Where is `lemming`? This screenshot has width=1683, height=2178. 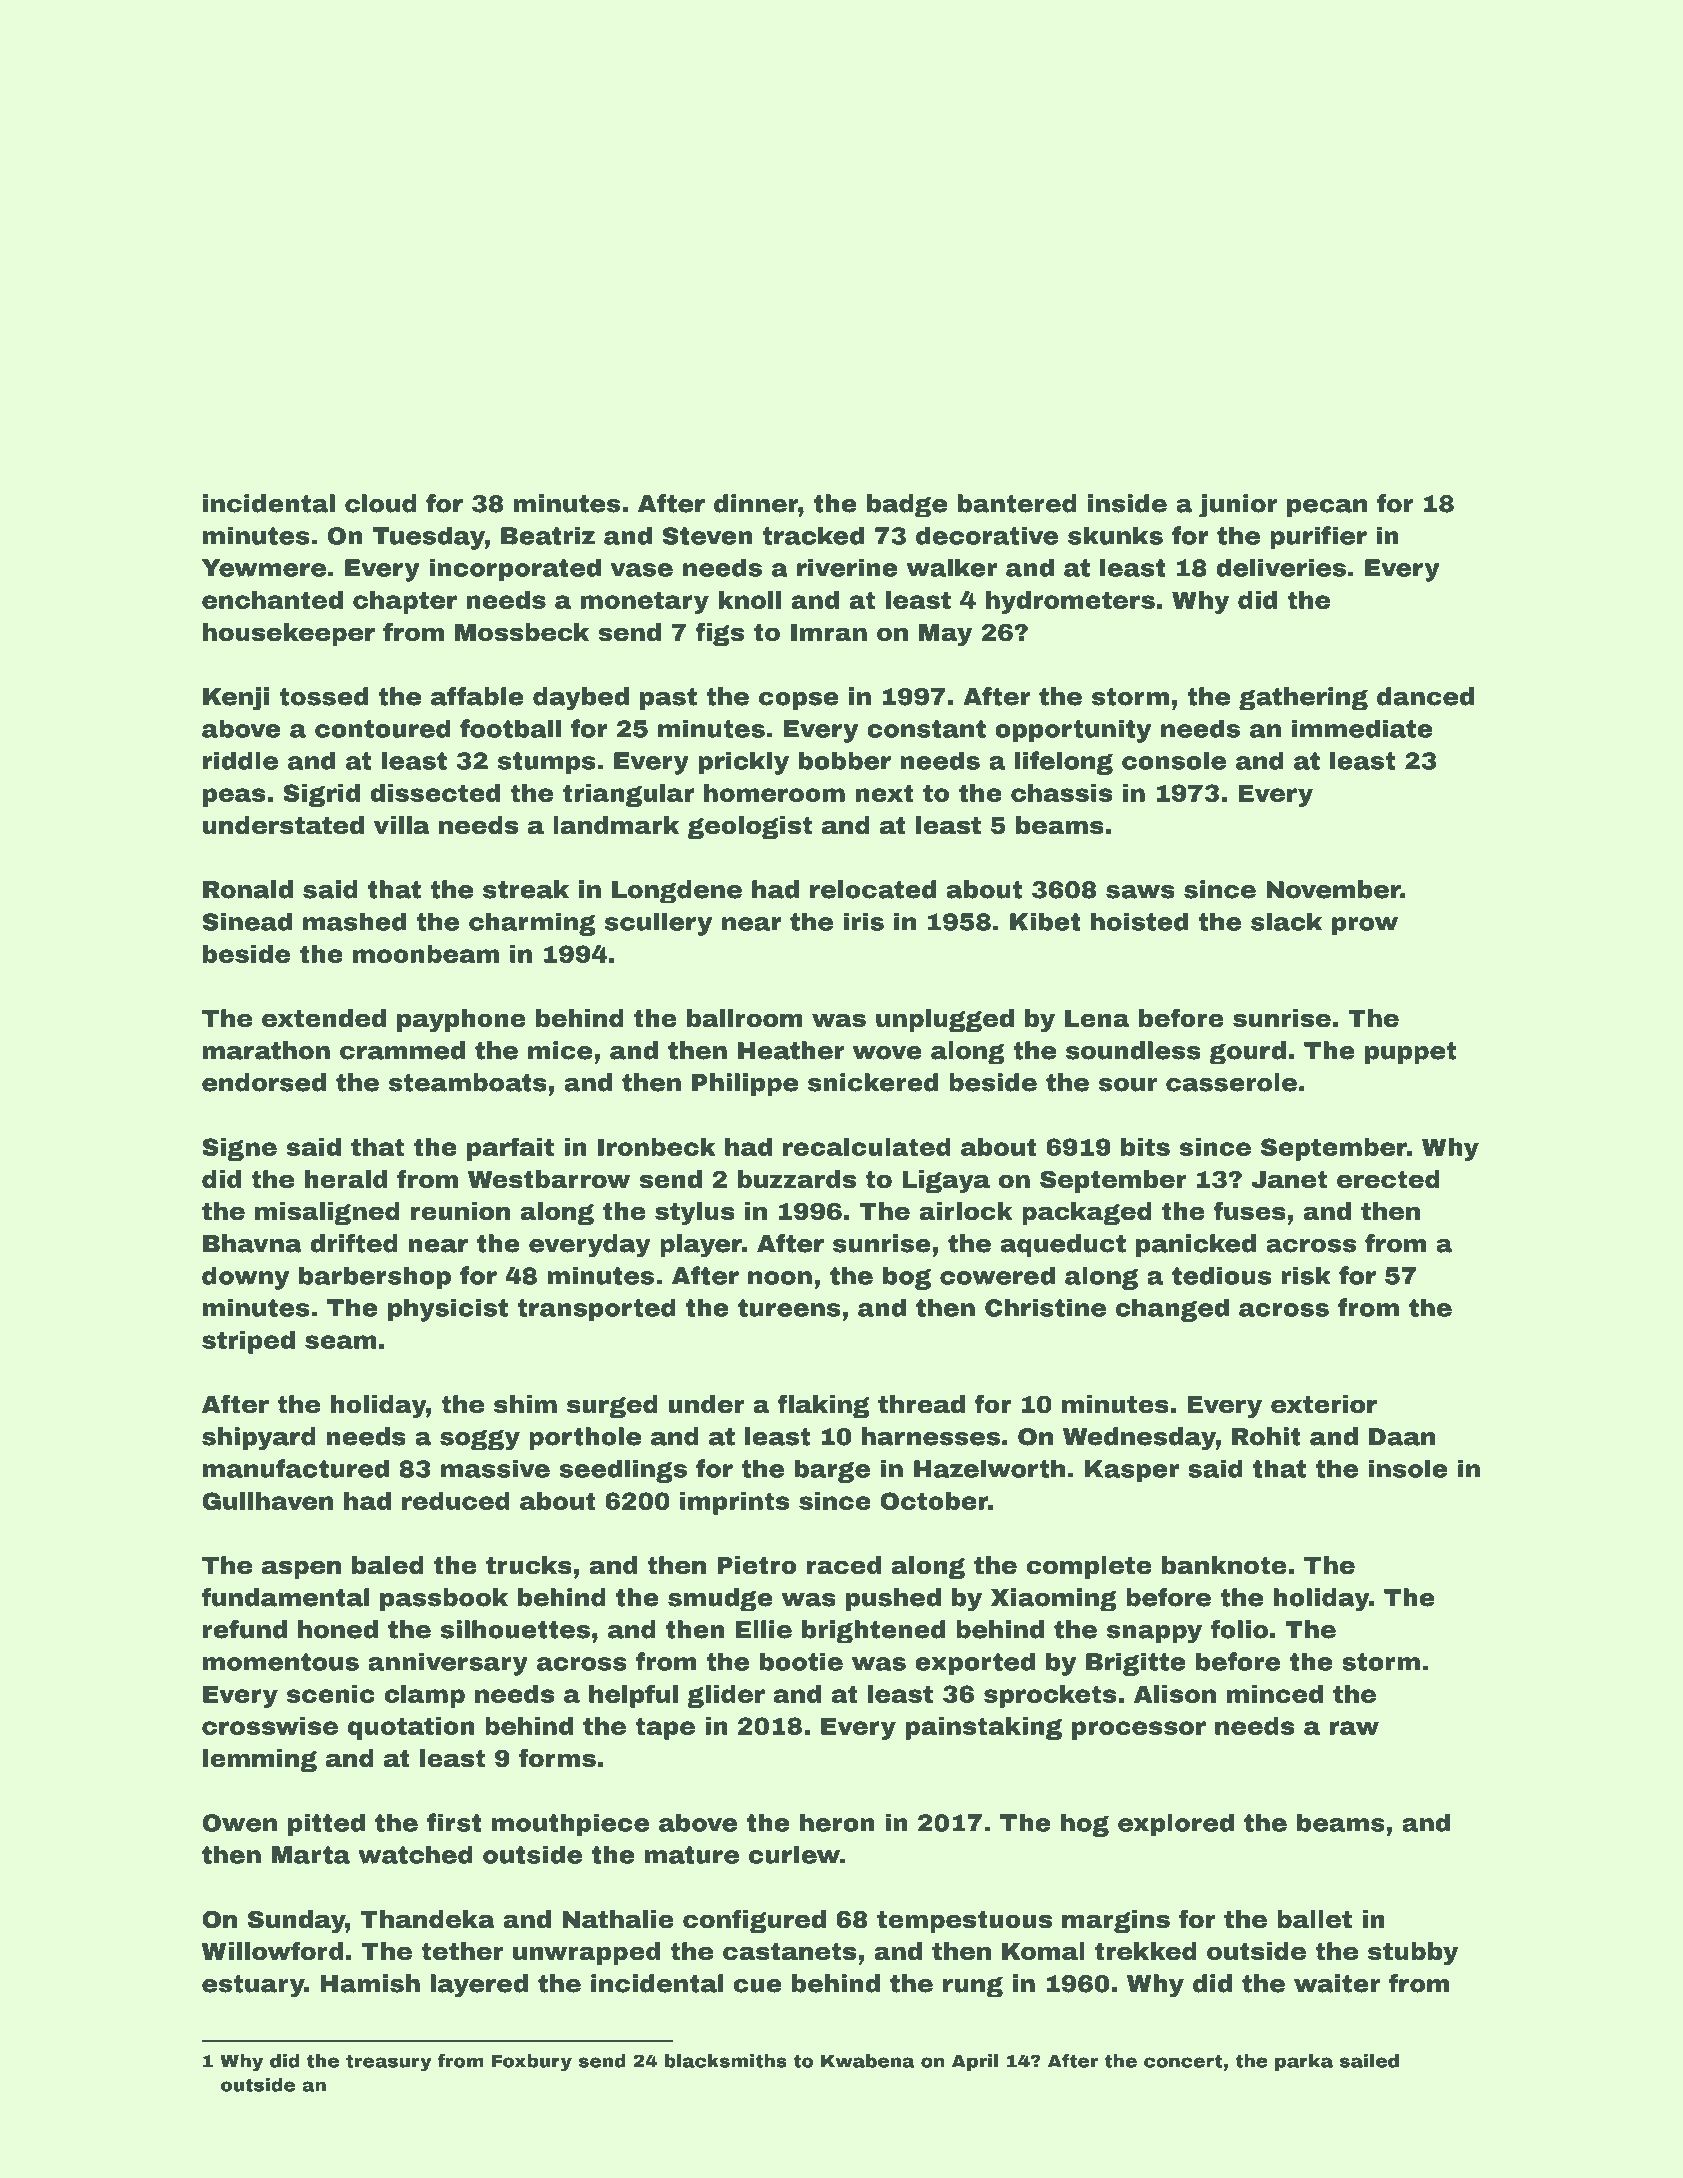 lemming is located at coordinates (260, 1760).
